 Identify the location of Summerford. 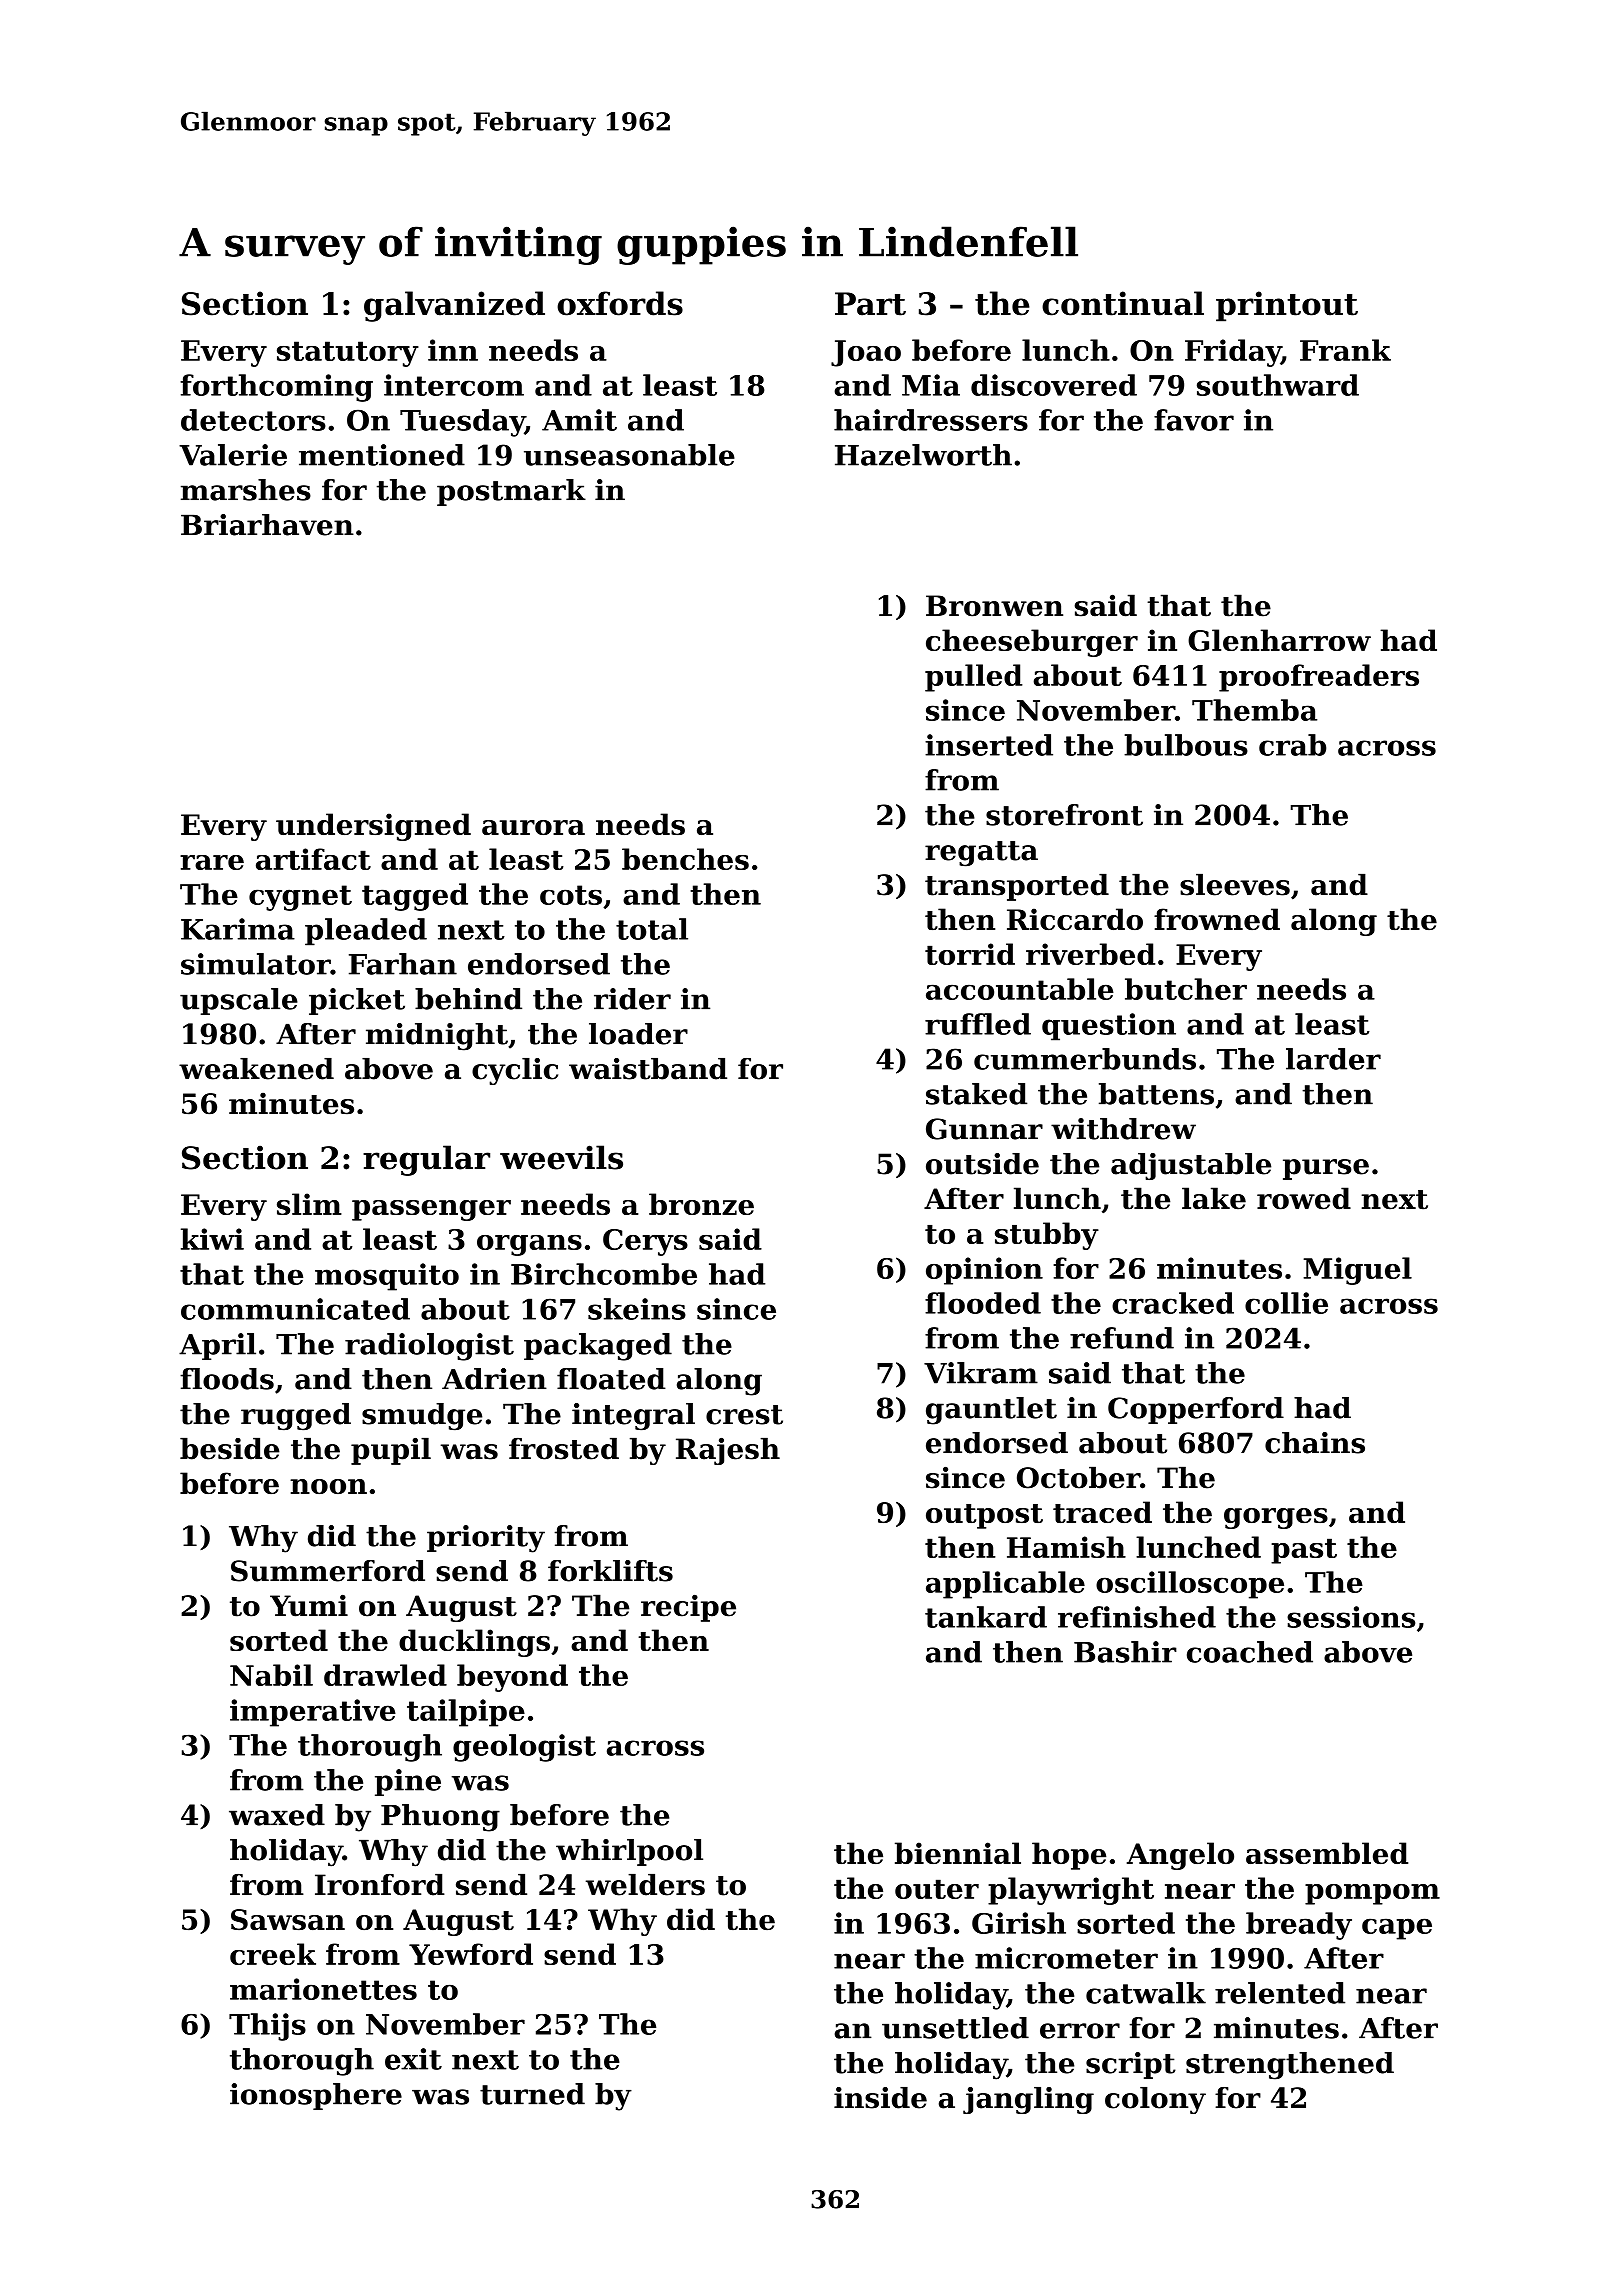
(328, 1571).
